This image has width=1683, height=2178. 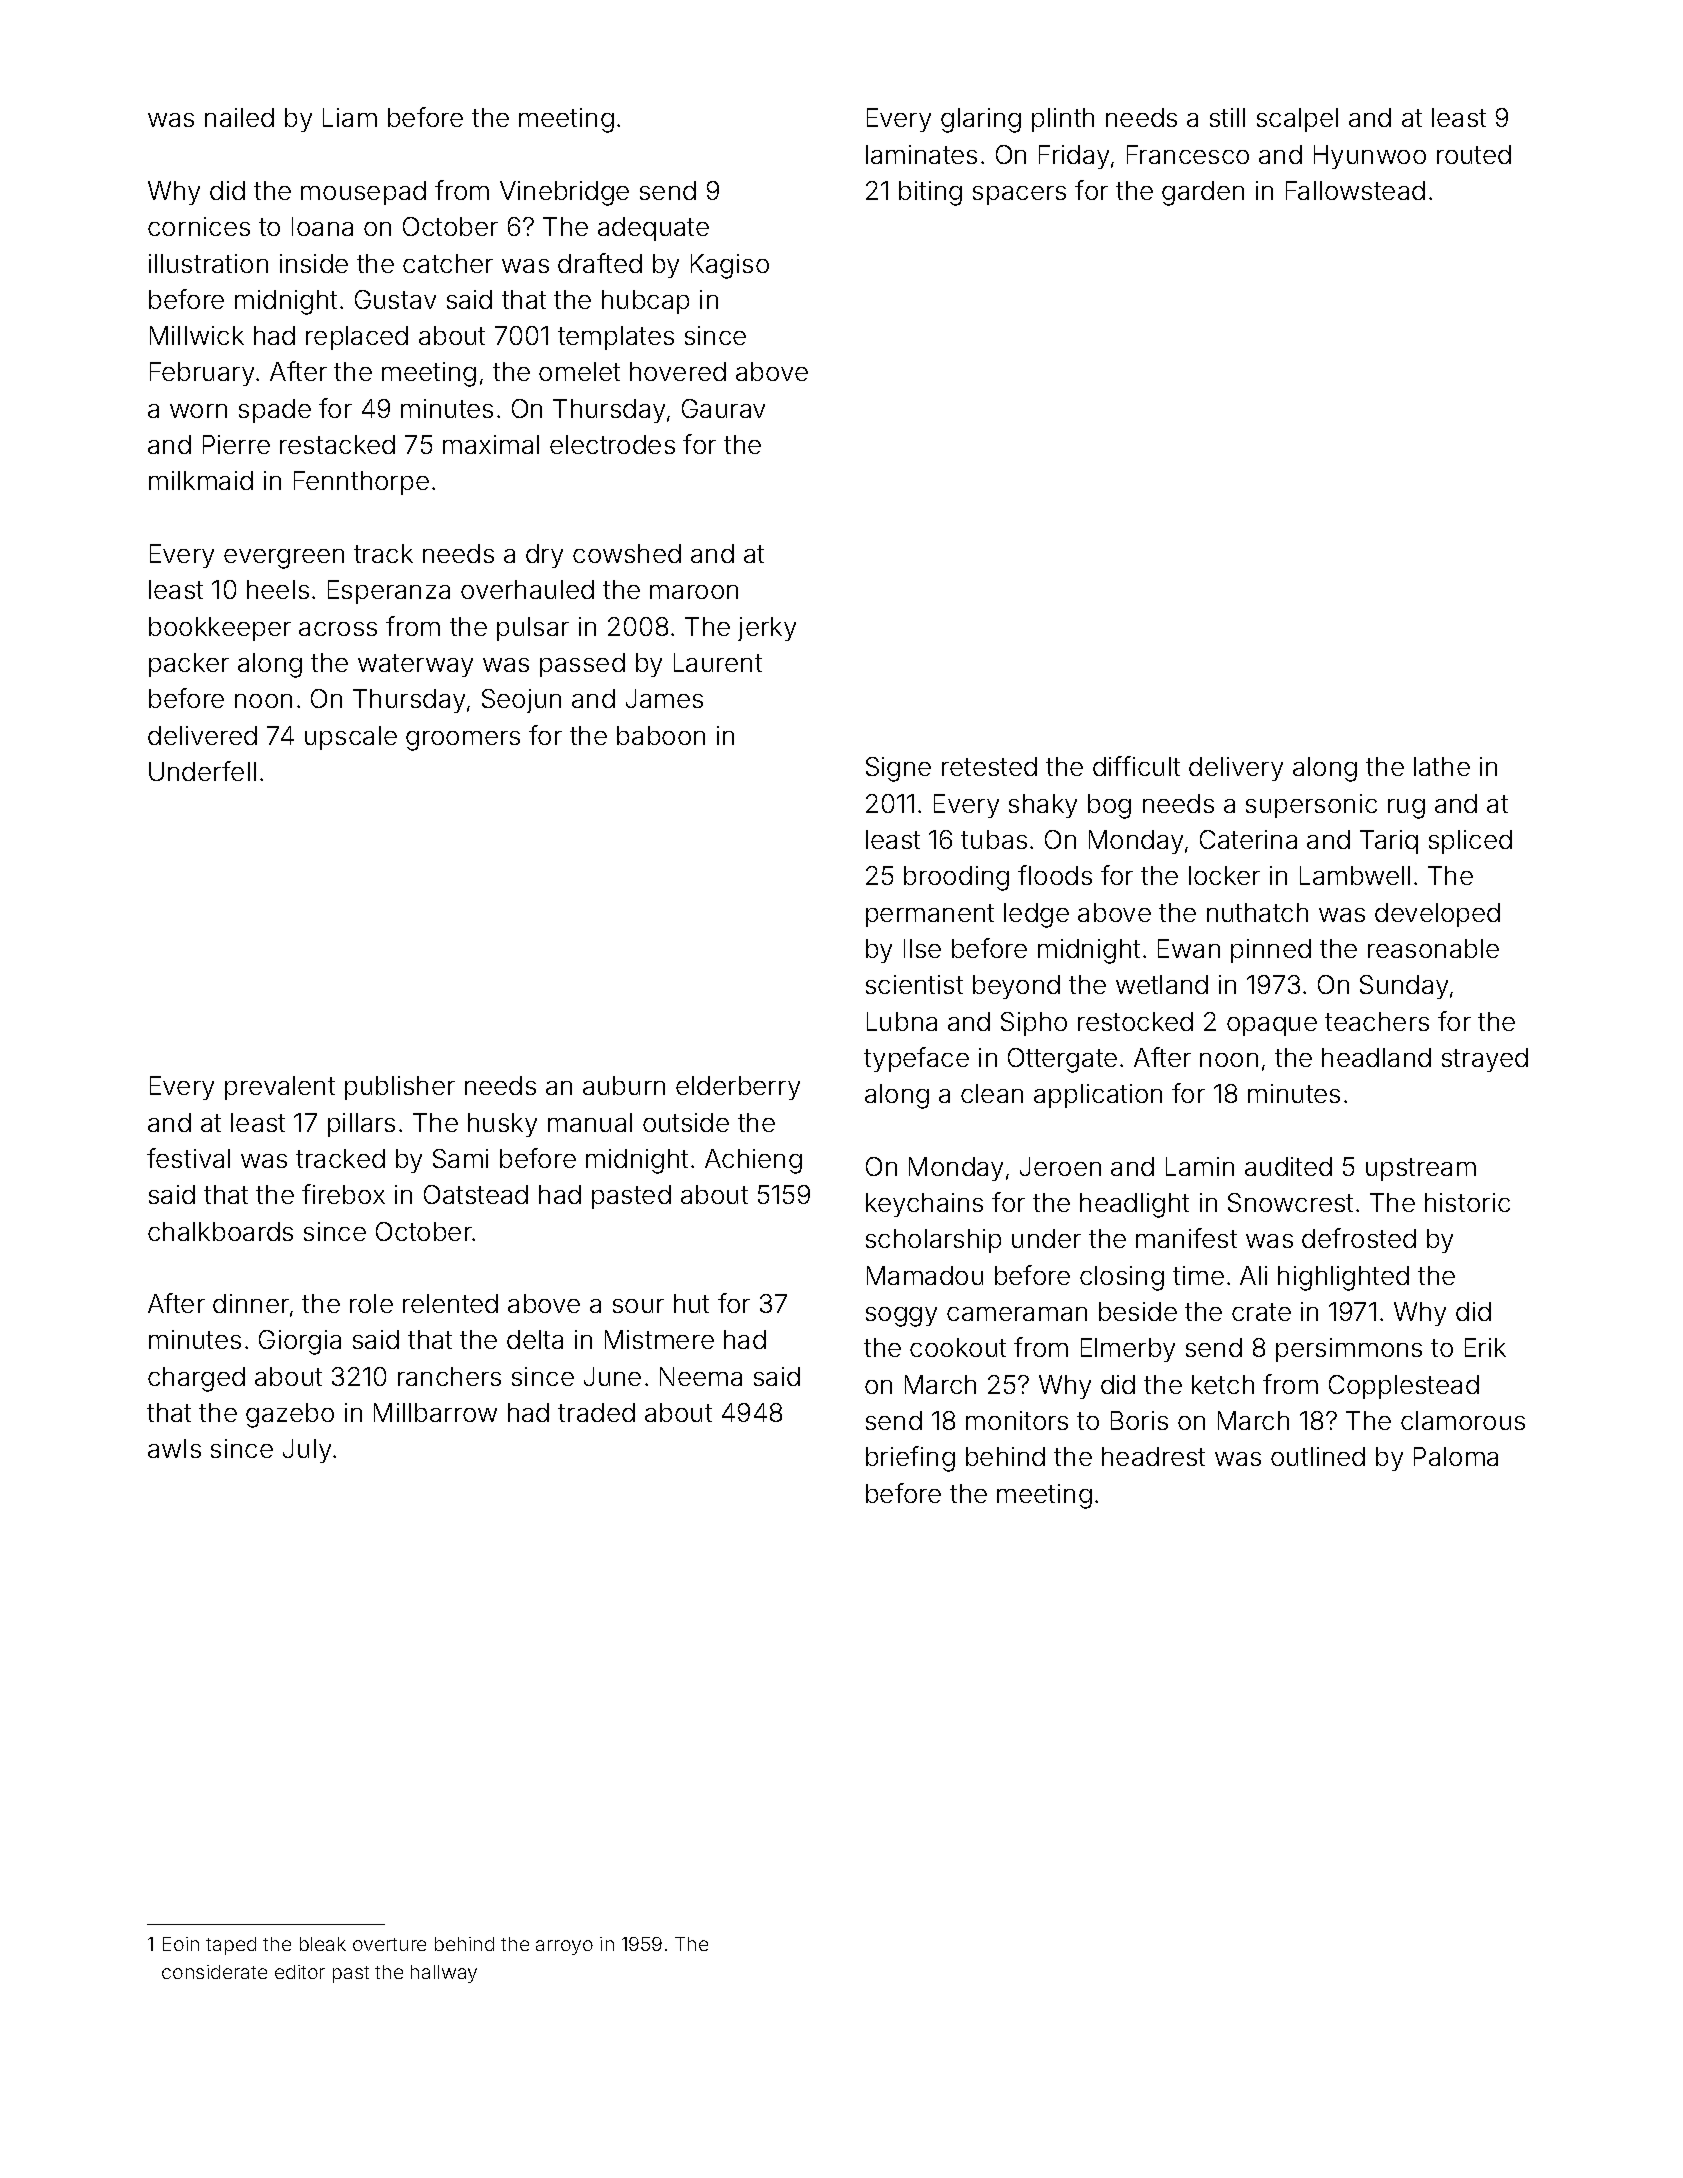 I want to click on arroyo, so click(x=564, y=1947).
